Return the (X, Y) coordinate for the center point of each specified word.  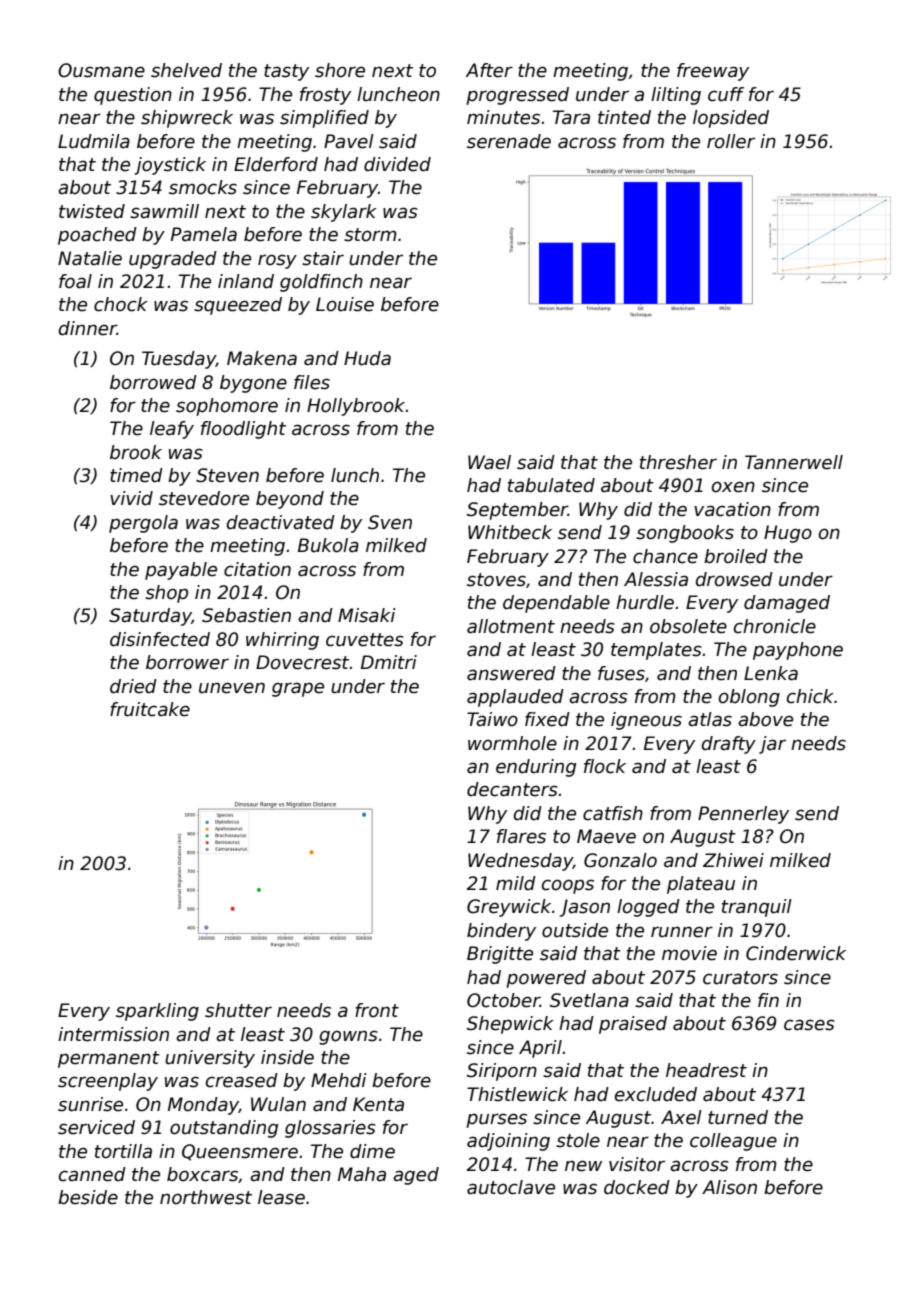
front (377, 1010)
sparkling (157, 1012)
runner (682, 932)
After (489, 70)
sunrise (90, 1104)
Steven (227, 475)
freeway (713, 72)
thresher (678, 462)
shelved (186, 70)
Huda (367, 358)
